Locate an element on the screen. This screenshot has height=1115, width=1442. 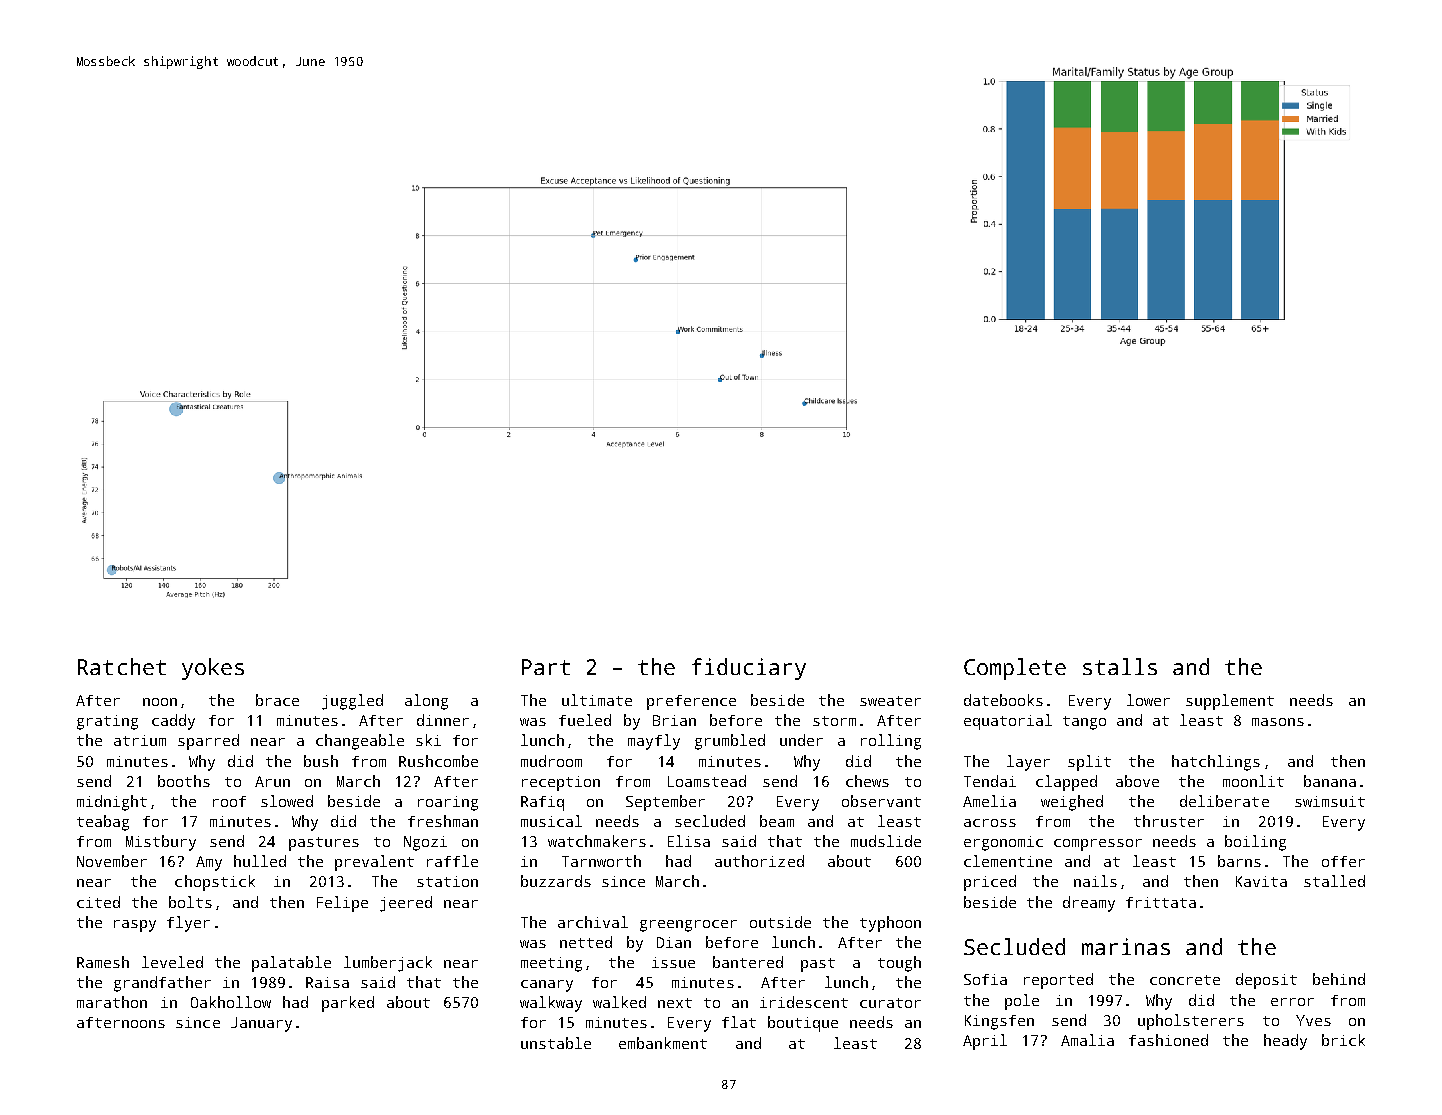
stalls is located at coordinates (1120, 666).
